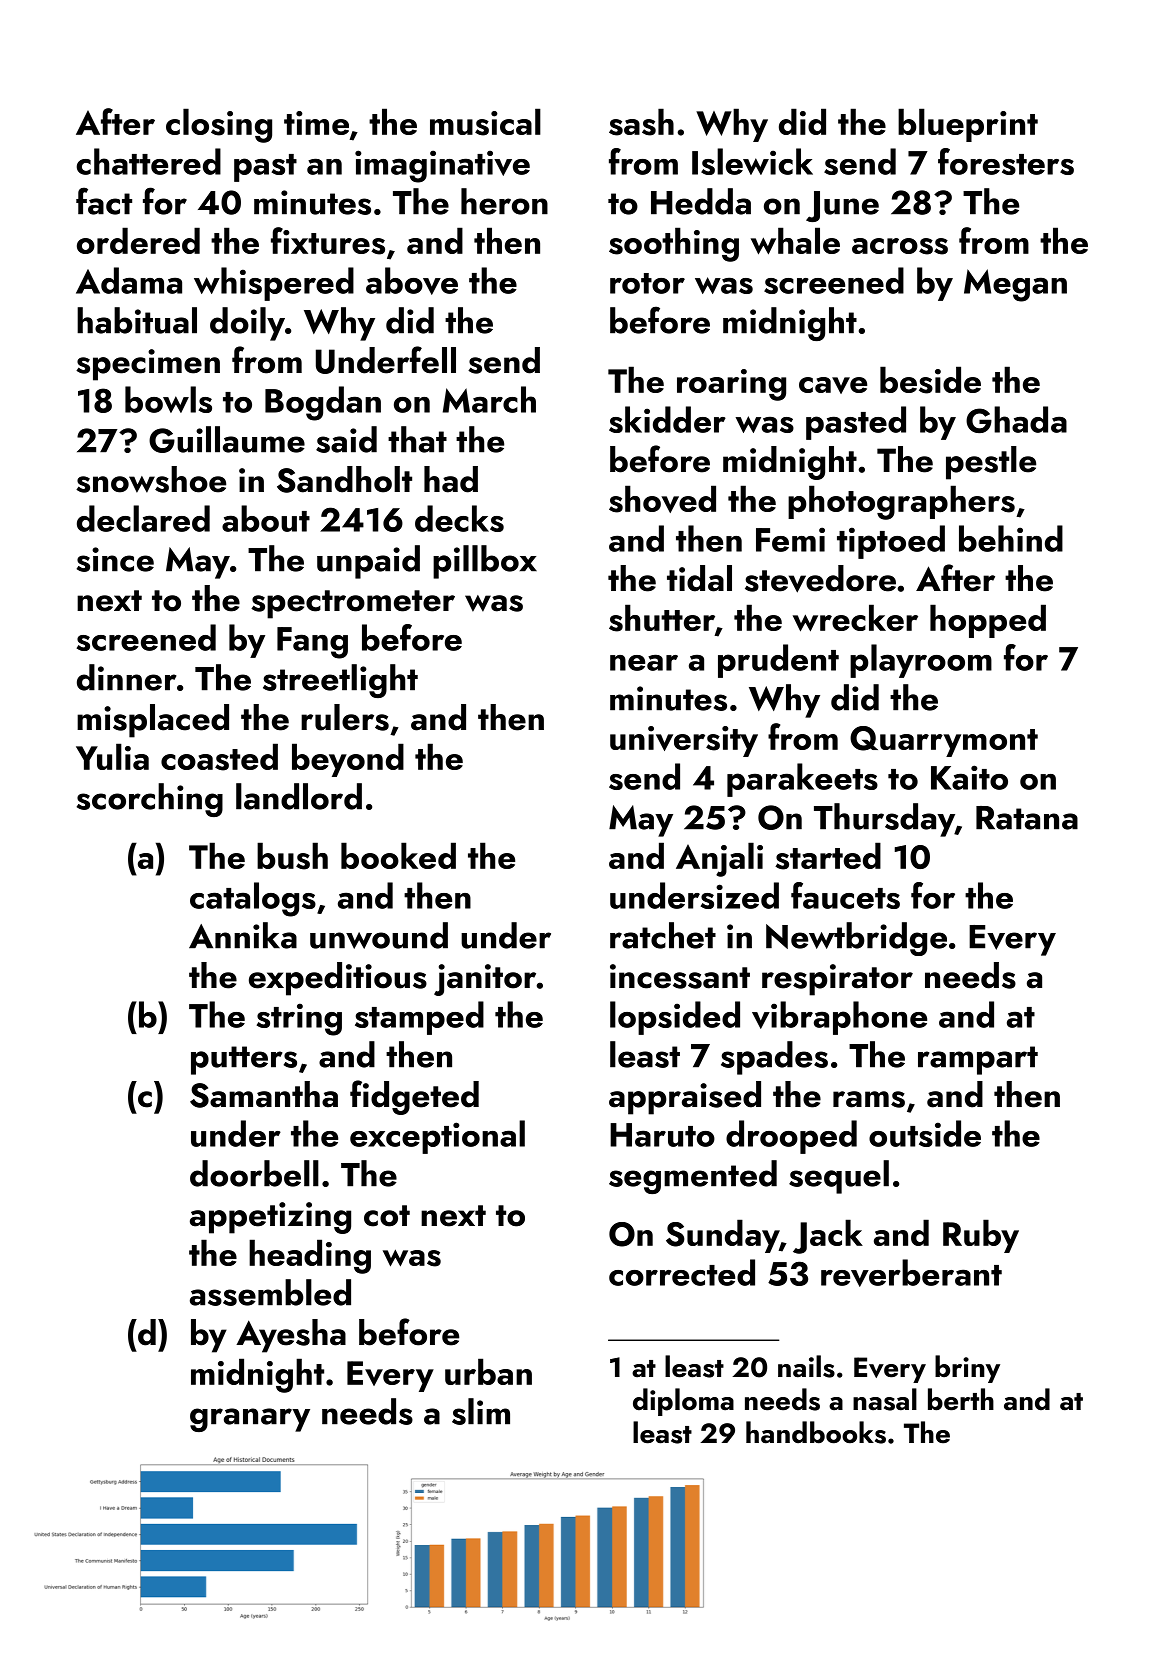 The width and height of the screenshot is (1165, 1654). I want to click on Kaito, so click(969, 777).
